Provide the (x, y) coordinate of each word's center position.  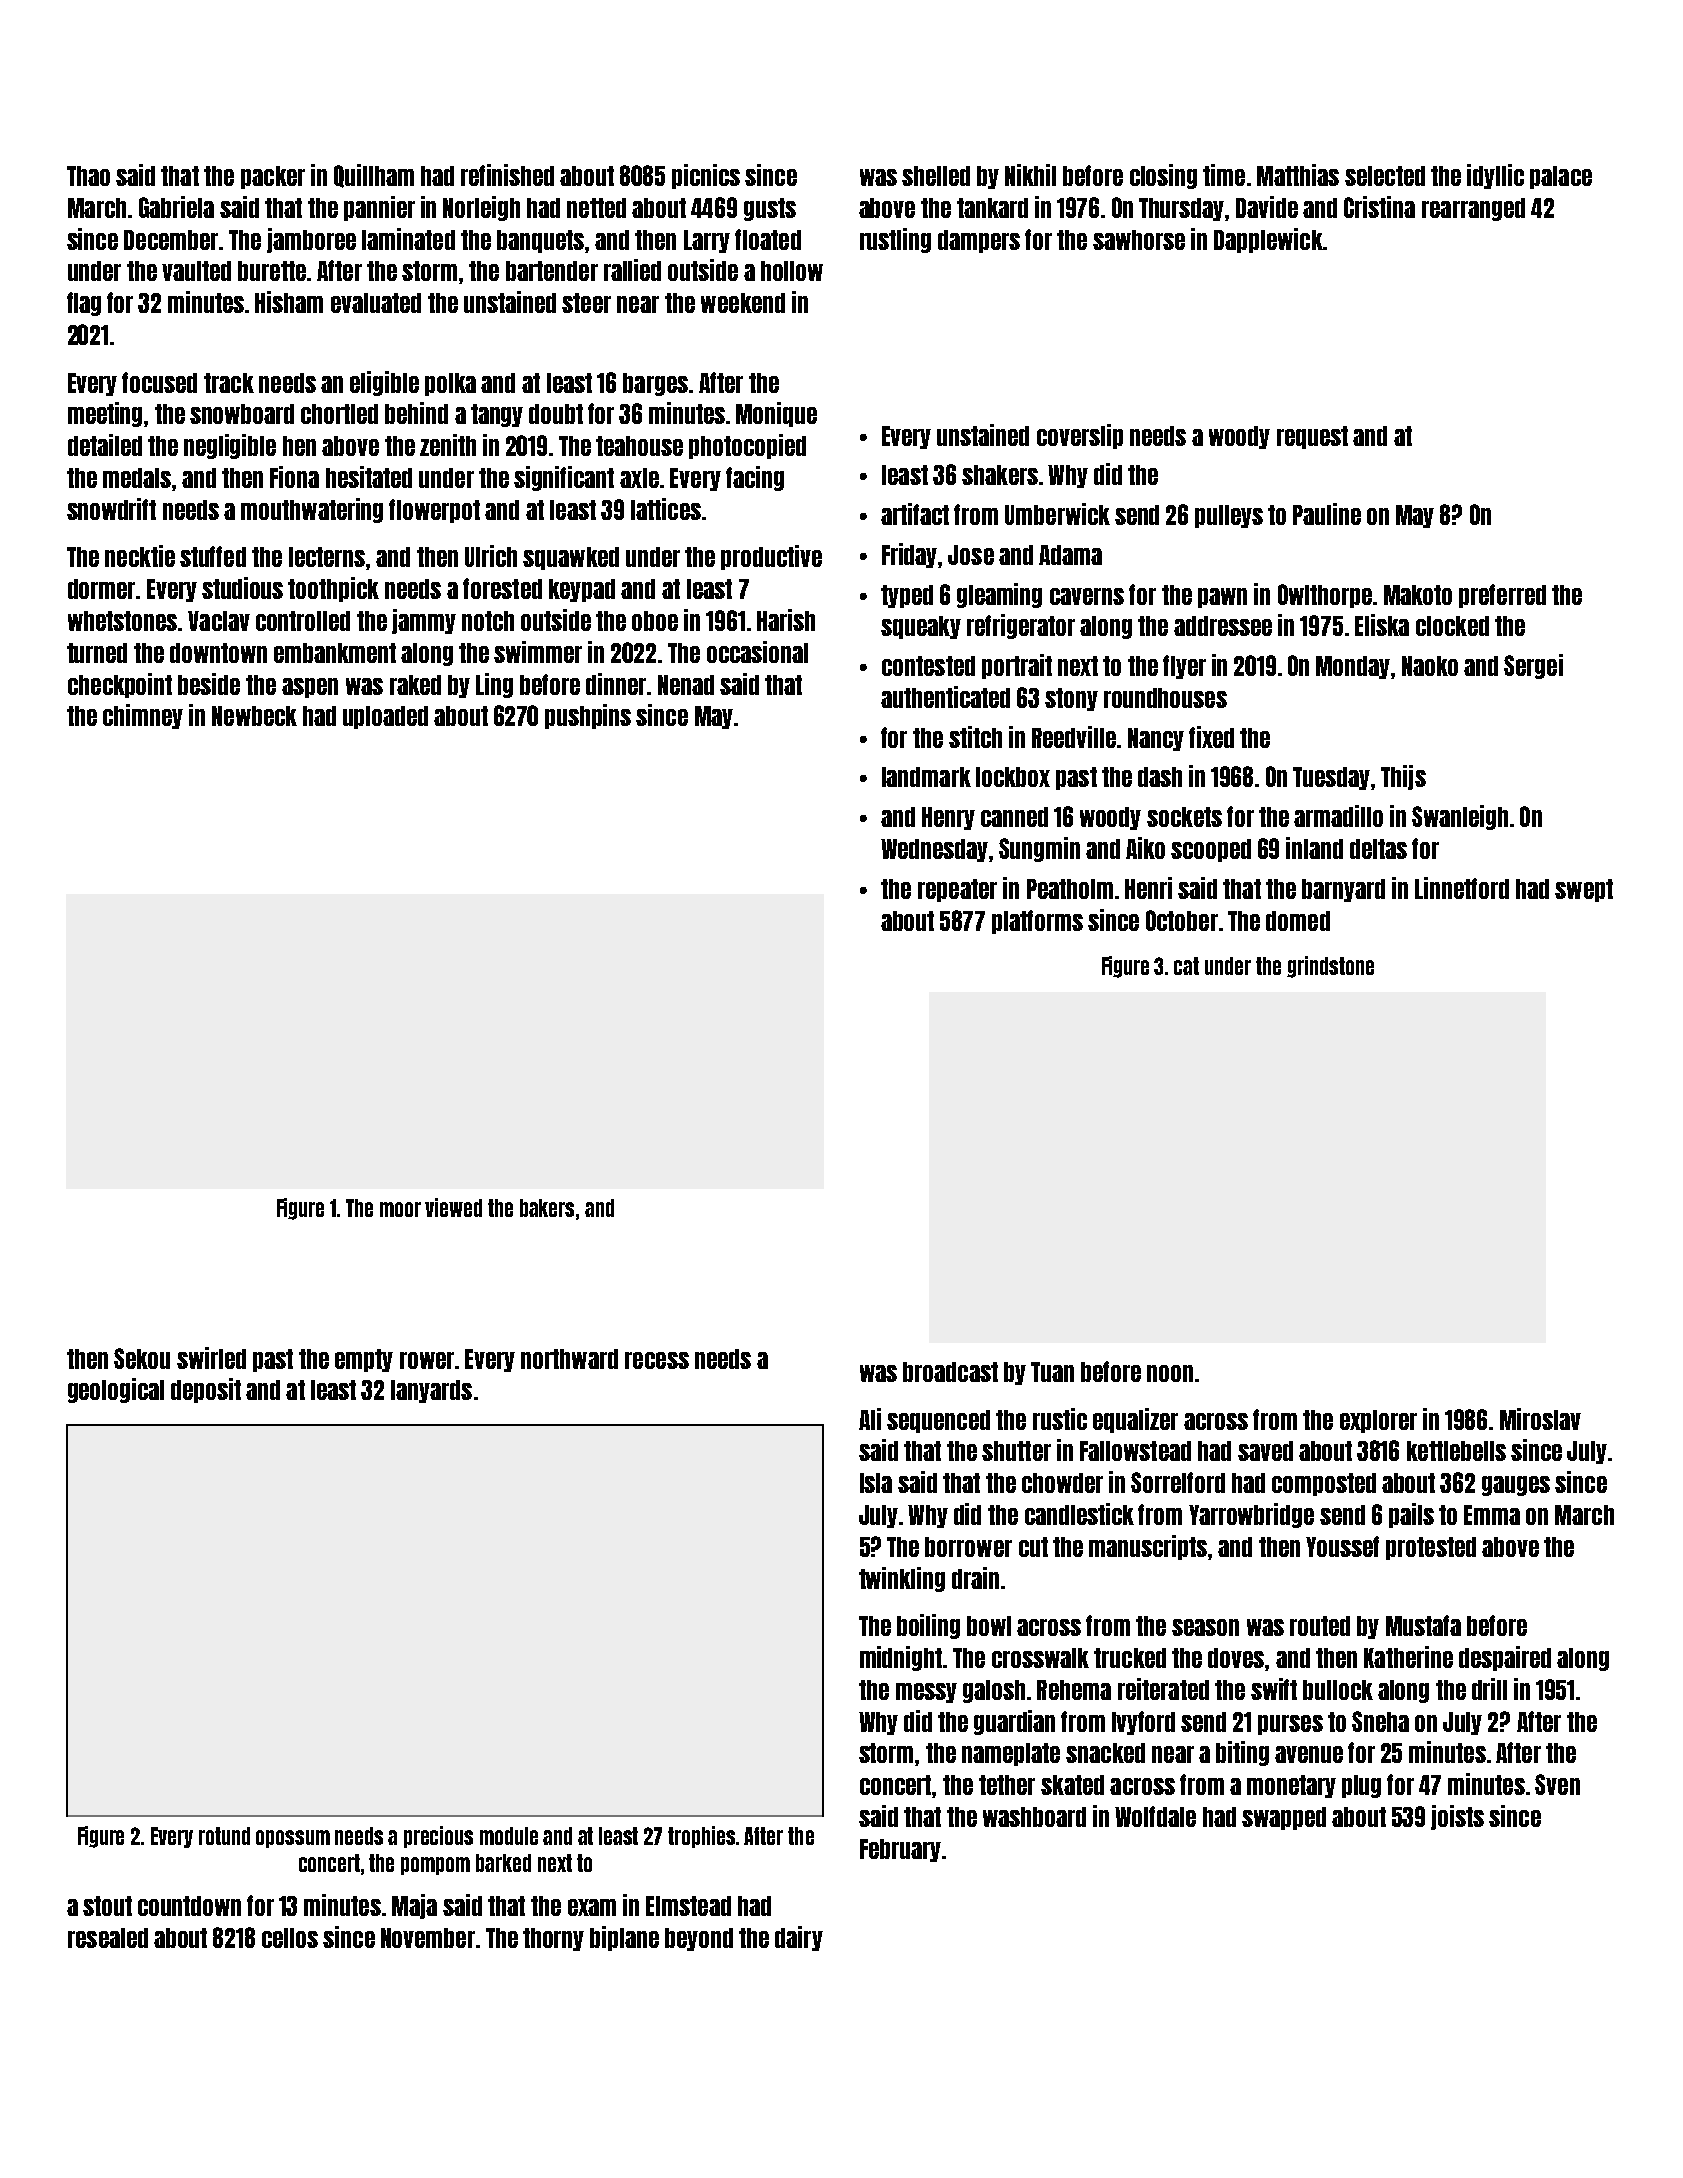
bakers (547, 1208)
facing (755, 478)
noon (1170, 1373)
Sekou (142, 1358)
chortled (339, 414)
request (1312, 437)
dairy (799, 1938)
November (428, 1938)
